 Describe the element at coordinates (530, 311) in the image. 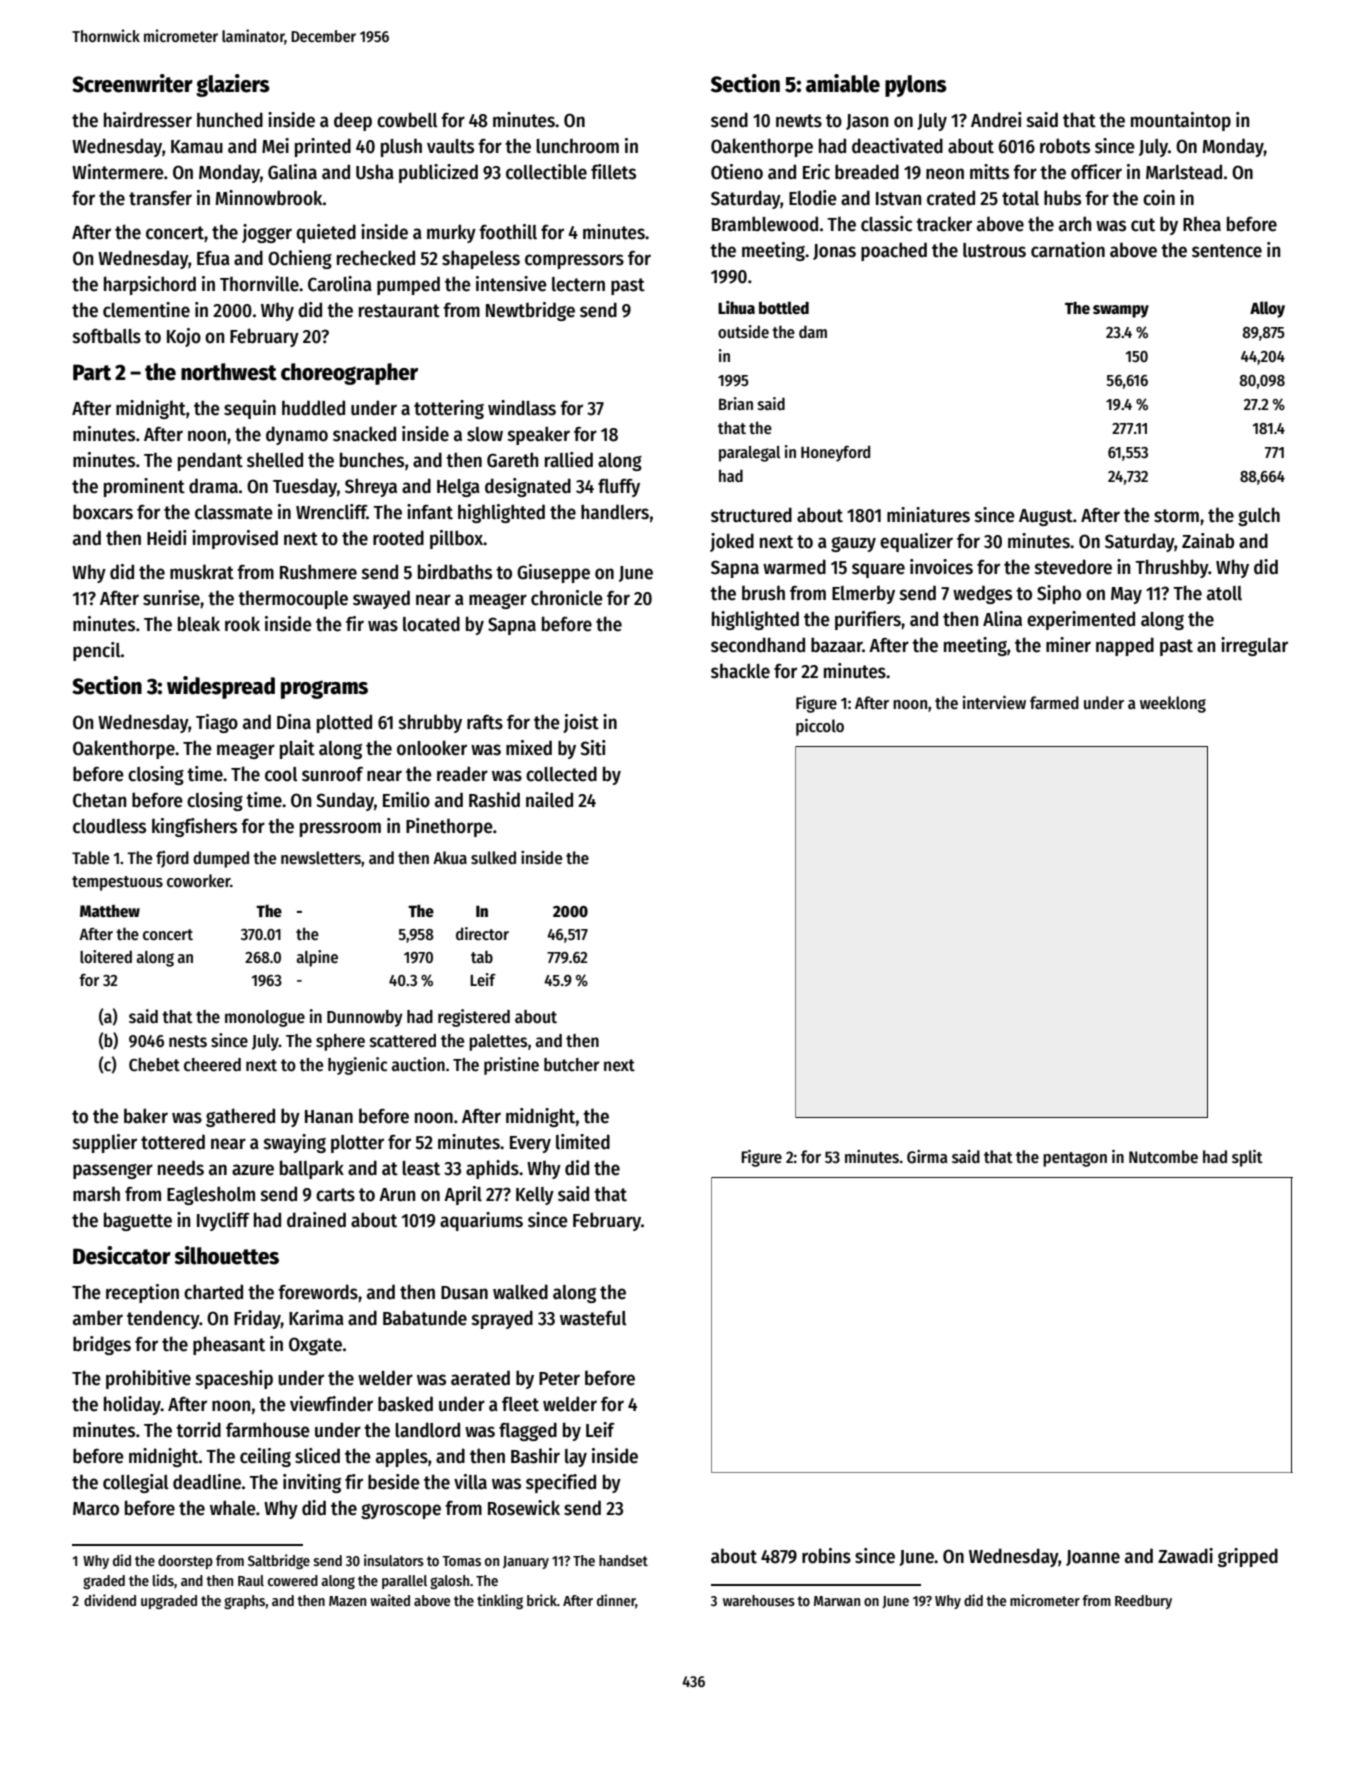

I see `Newtbridge` at that location.
